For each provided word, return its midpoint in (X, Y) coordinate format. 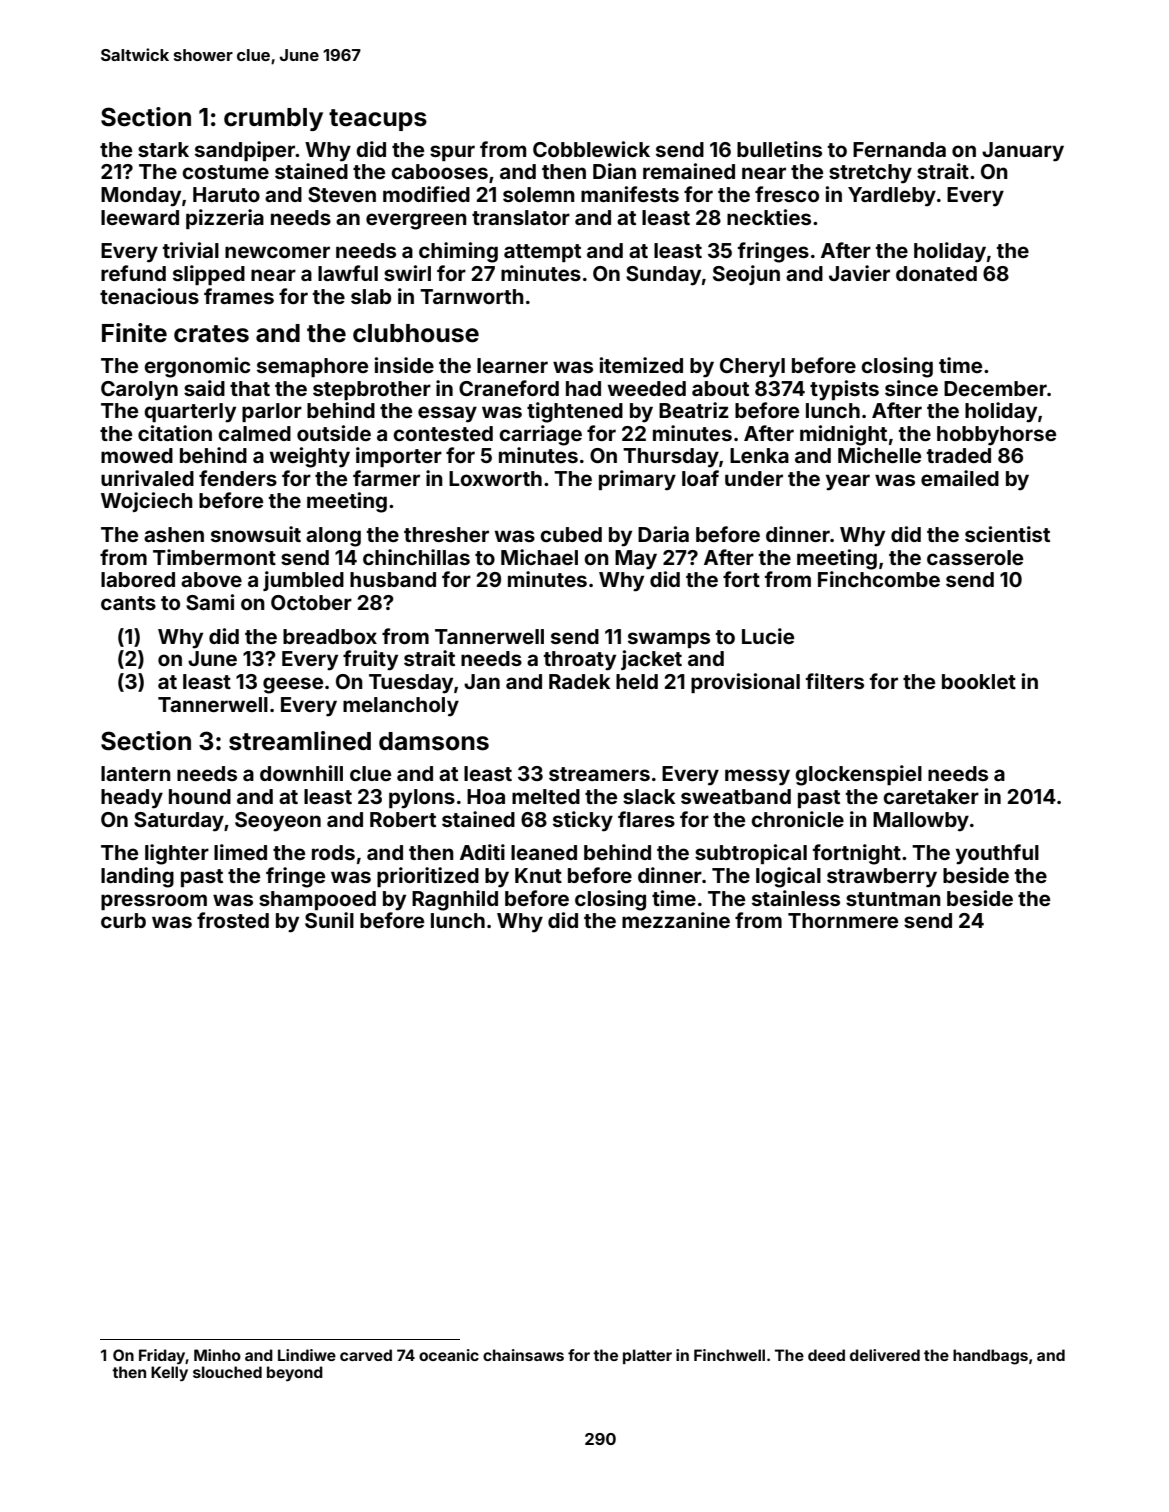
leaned (544, 852)
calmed (254, 433)
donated (936, 273)
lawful (348, 273)
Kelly (169, 1374)
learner (512, 365)
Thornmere (843, 920)
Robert (403, 819)
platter (647, 1356)
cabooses (439, 171)
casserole (975, 557)
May (636, 560)
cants (128, 603)
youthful (997, 854)
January (1023, 152)
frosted (233, 920)
